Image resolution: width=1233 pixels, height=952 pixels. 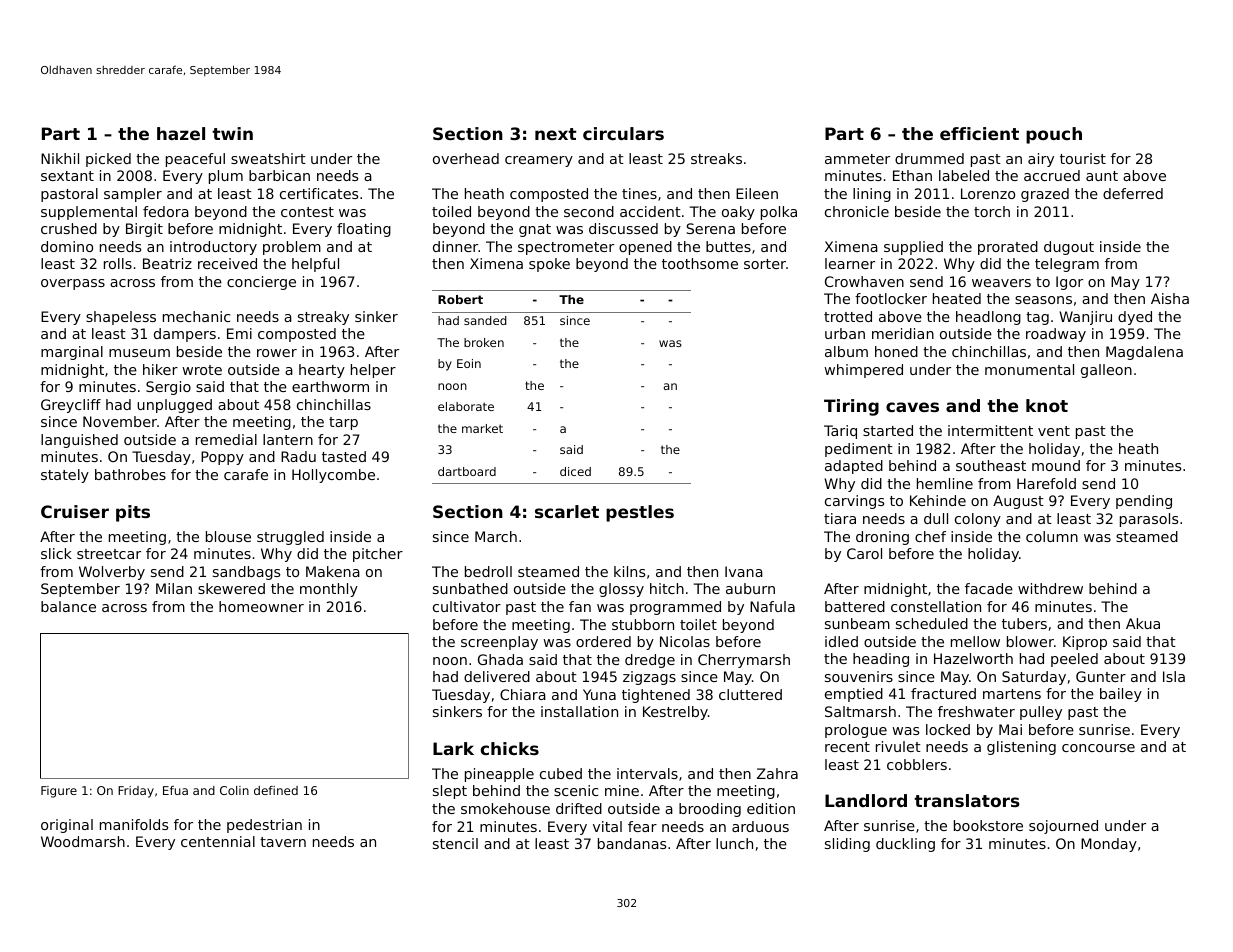 I want to click on Kiprop, so click(x=1085, y=643).
